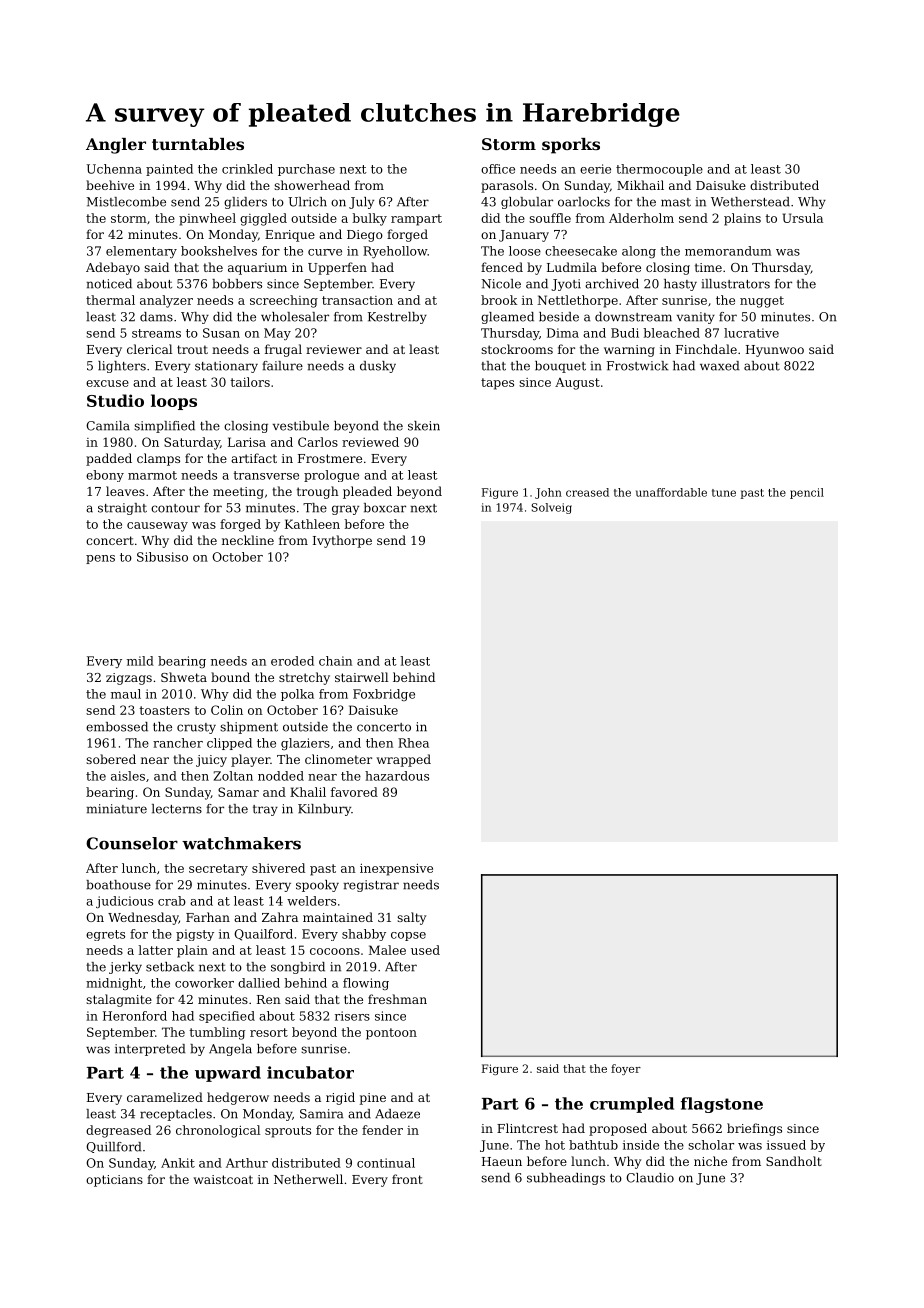 The height and width of the screenshot is (1308, 924). I want to click on wrapped, so click(404, 760).
